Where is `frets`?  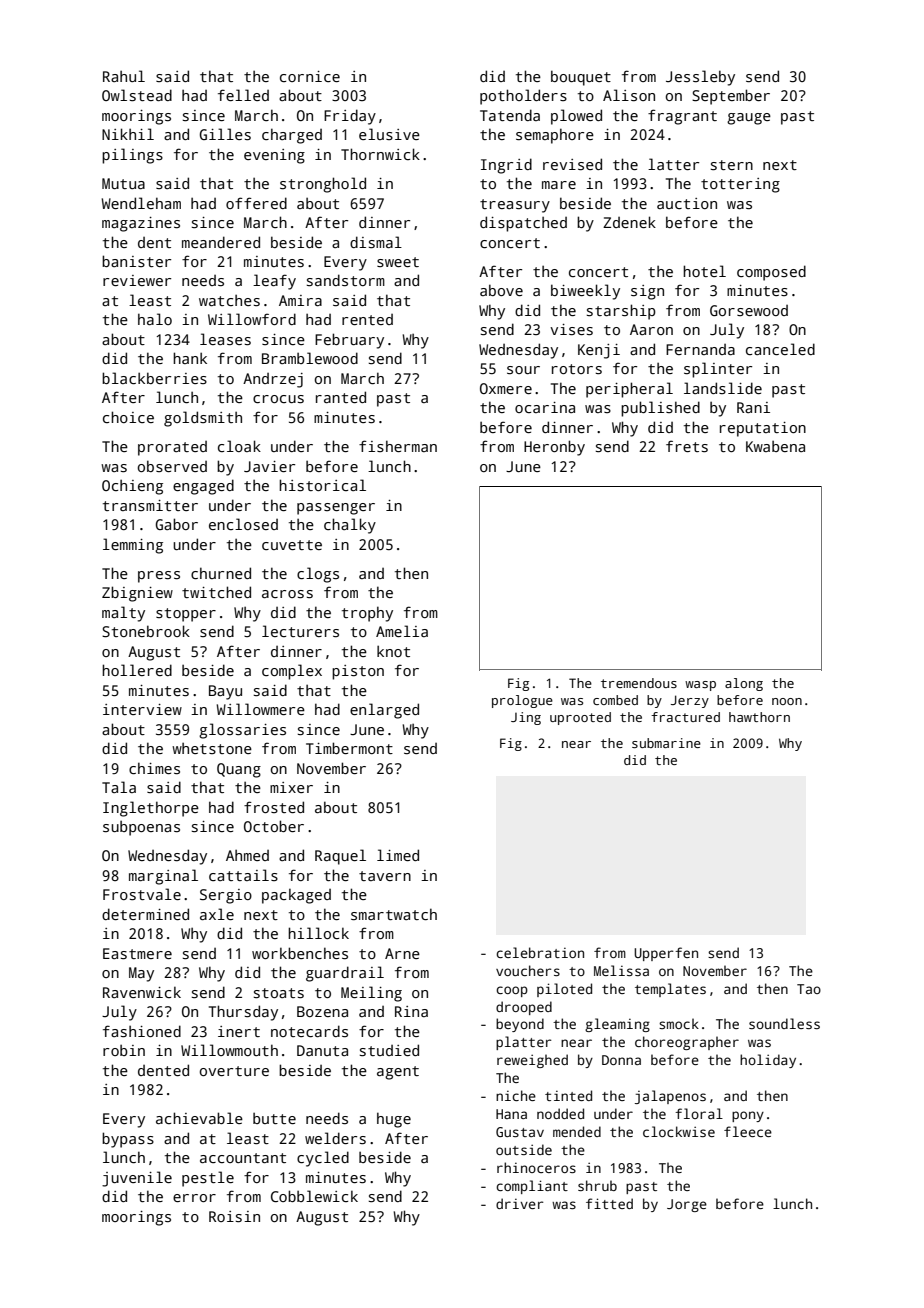 frets is located at coordinates (687, 446).
